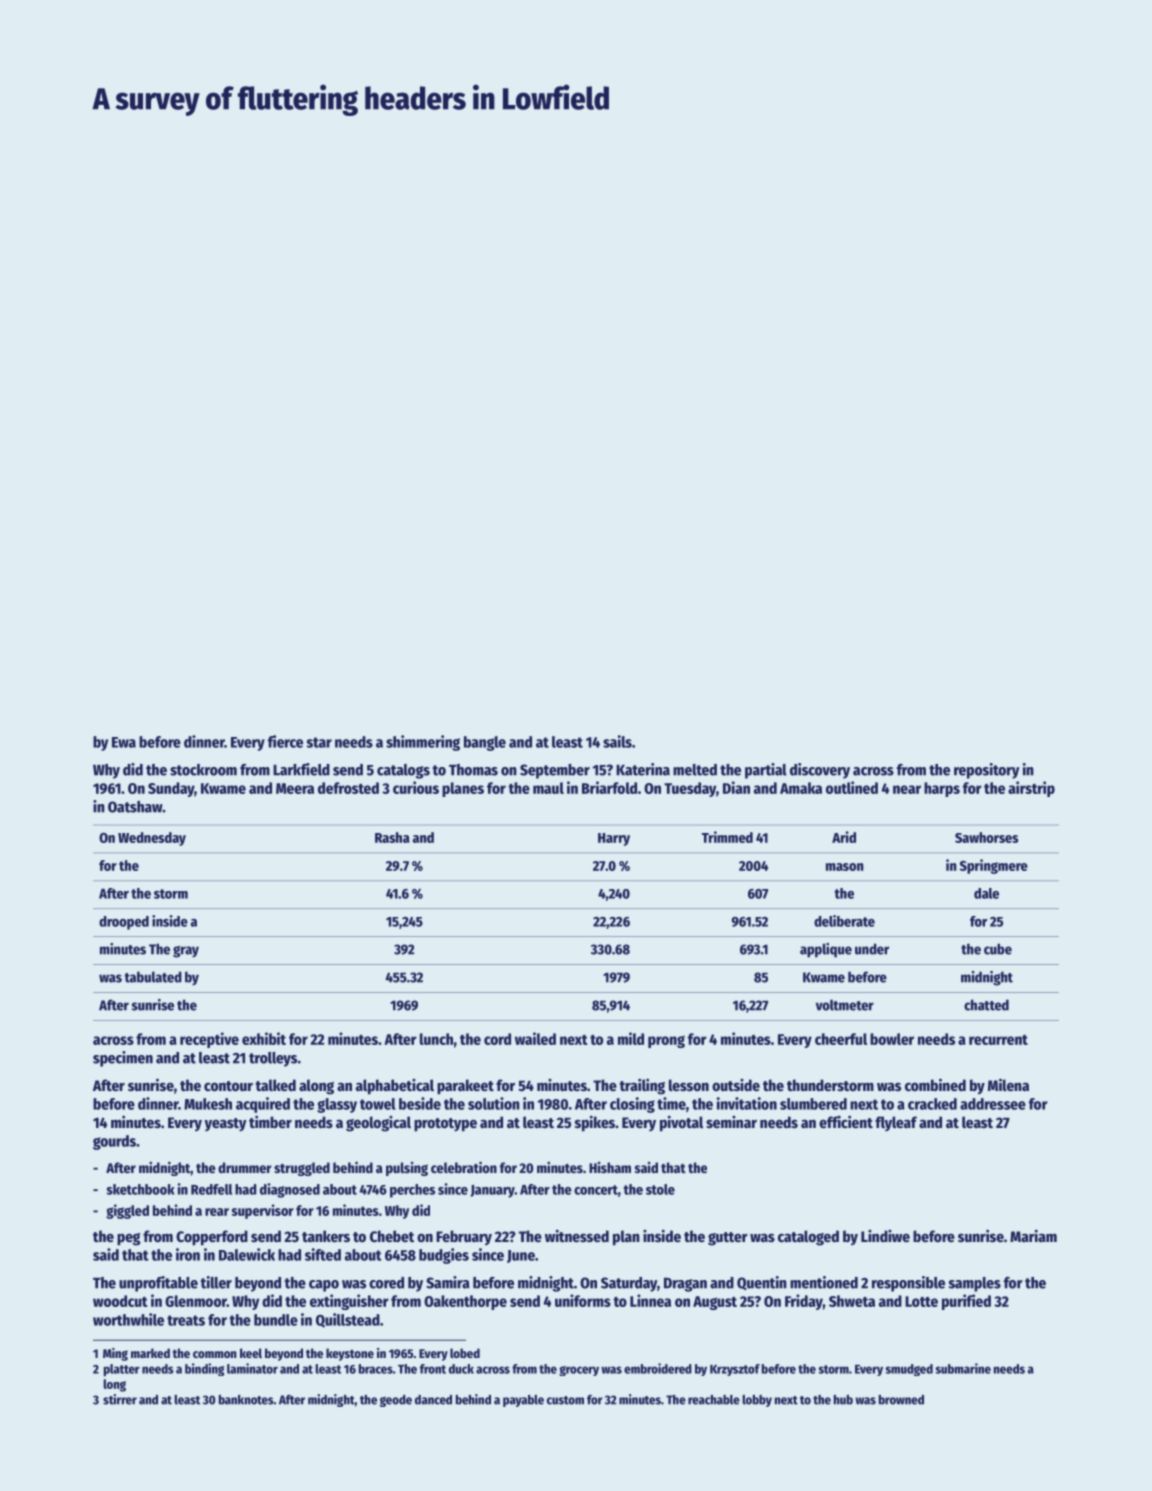 This screenshot has width=1152, height=1491. What do you see at coordinates (908, 1284) in the screenshot?
I see `responsible` at bounding box center [908, 1284].
